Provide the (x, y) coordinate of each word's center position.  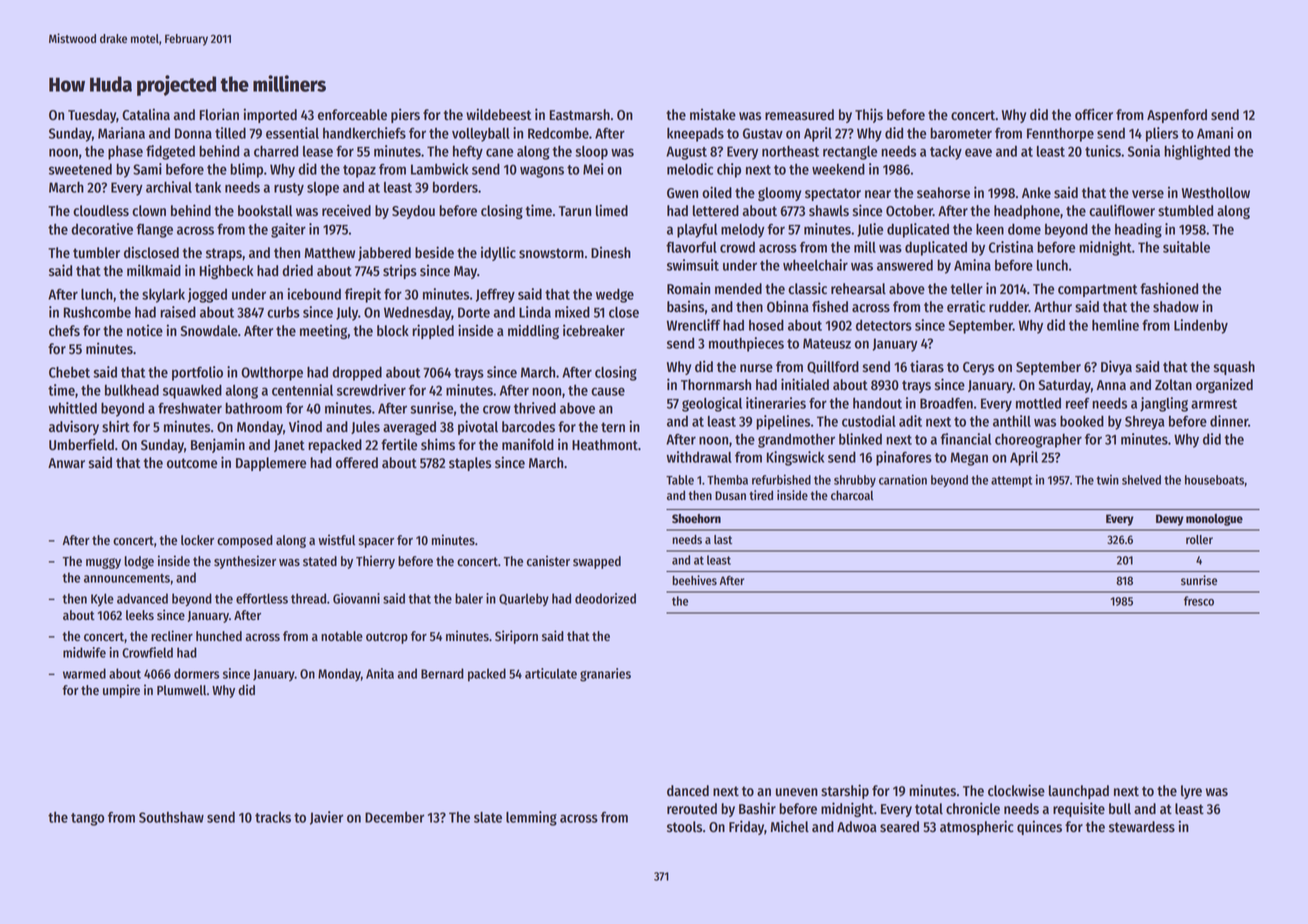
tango (87, 819)
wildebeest (499, 114)
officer (1094, 114)
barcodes (528, 427)
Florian (219, 114)
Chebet (69, 372)
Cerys (978, 368)
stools (684, 827)
